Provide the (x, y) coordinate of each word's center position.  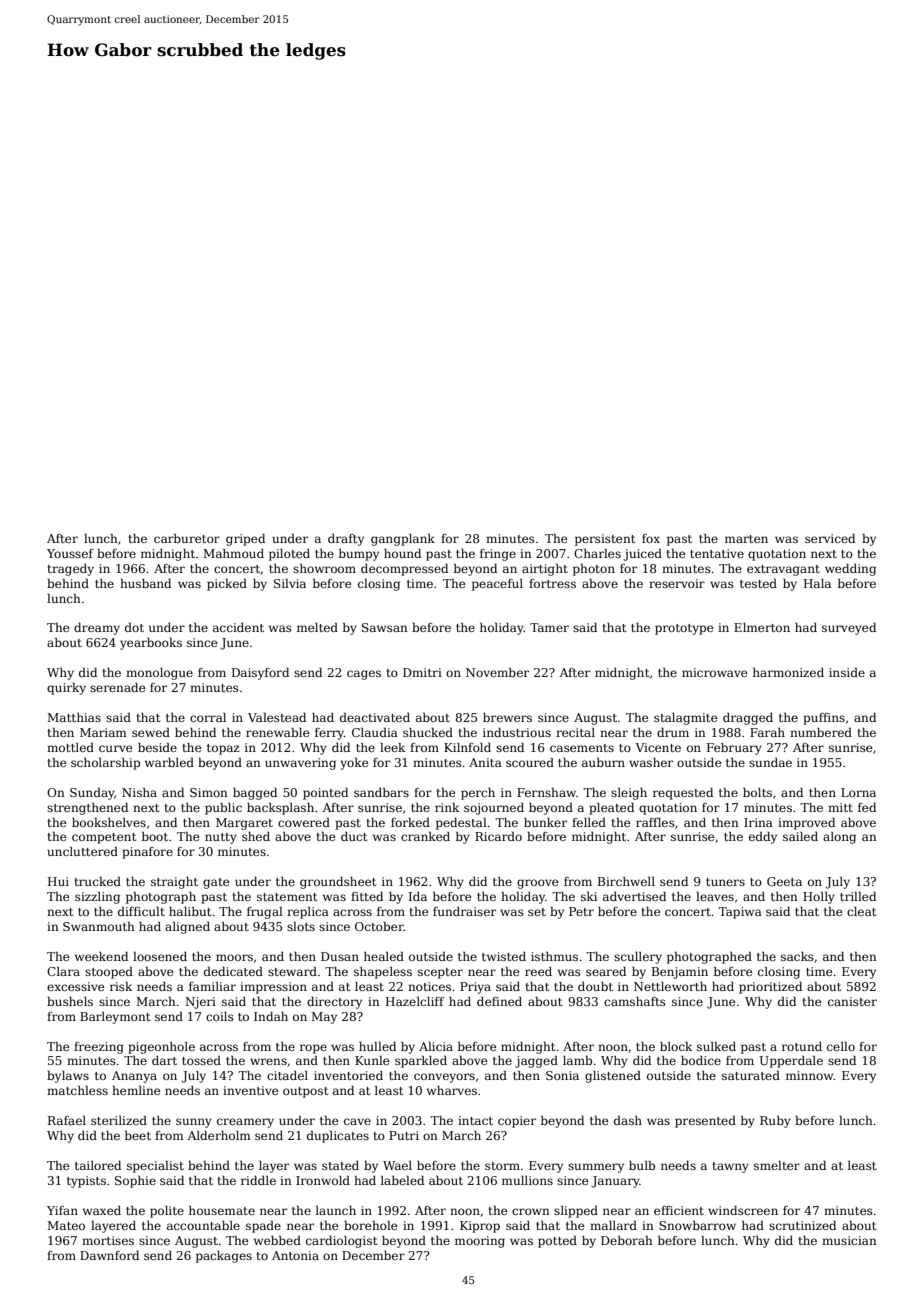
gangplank (403, 540)
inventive (250, 1090)
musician (849, 1240)
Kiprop (480, 1227)
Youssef (70, 553)
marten (746, 539)
